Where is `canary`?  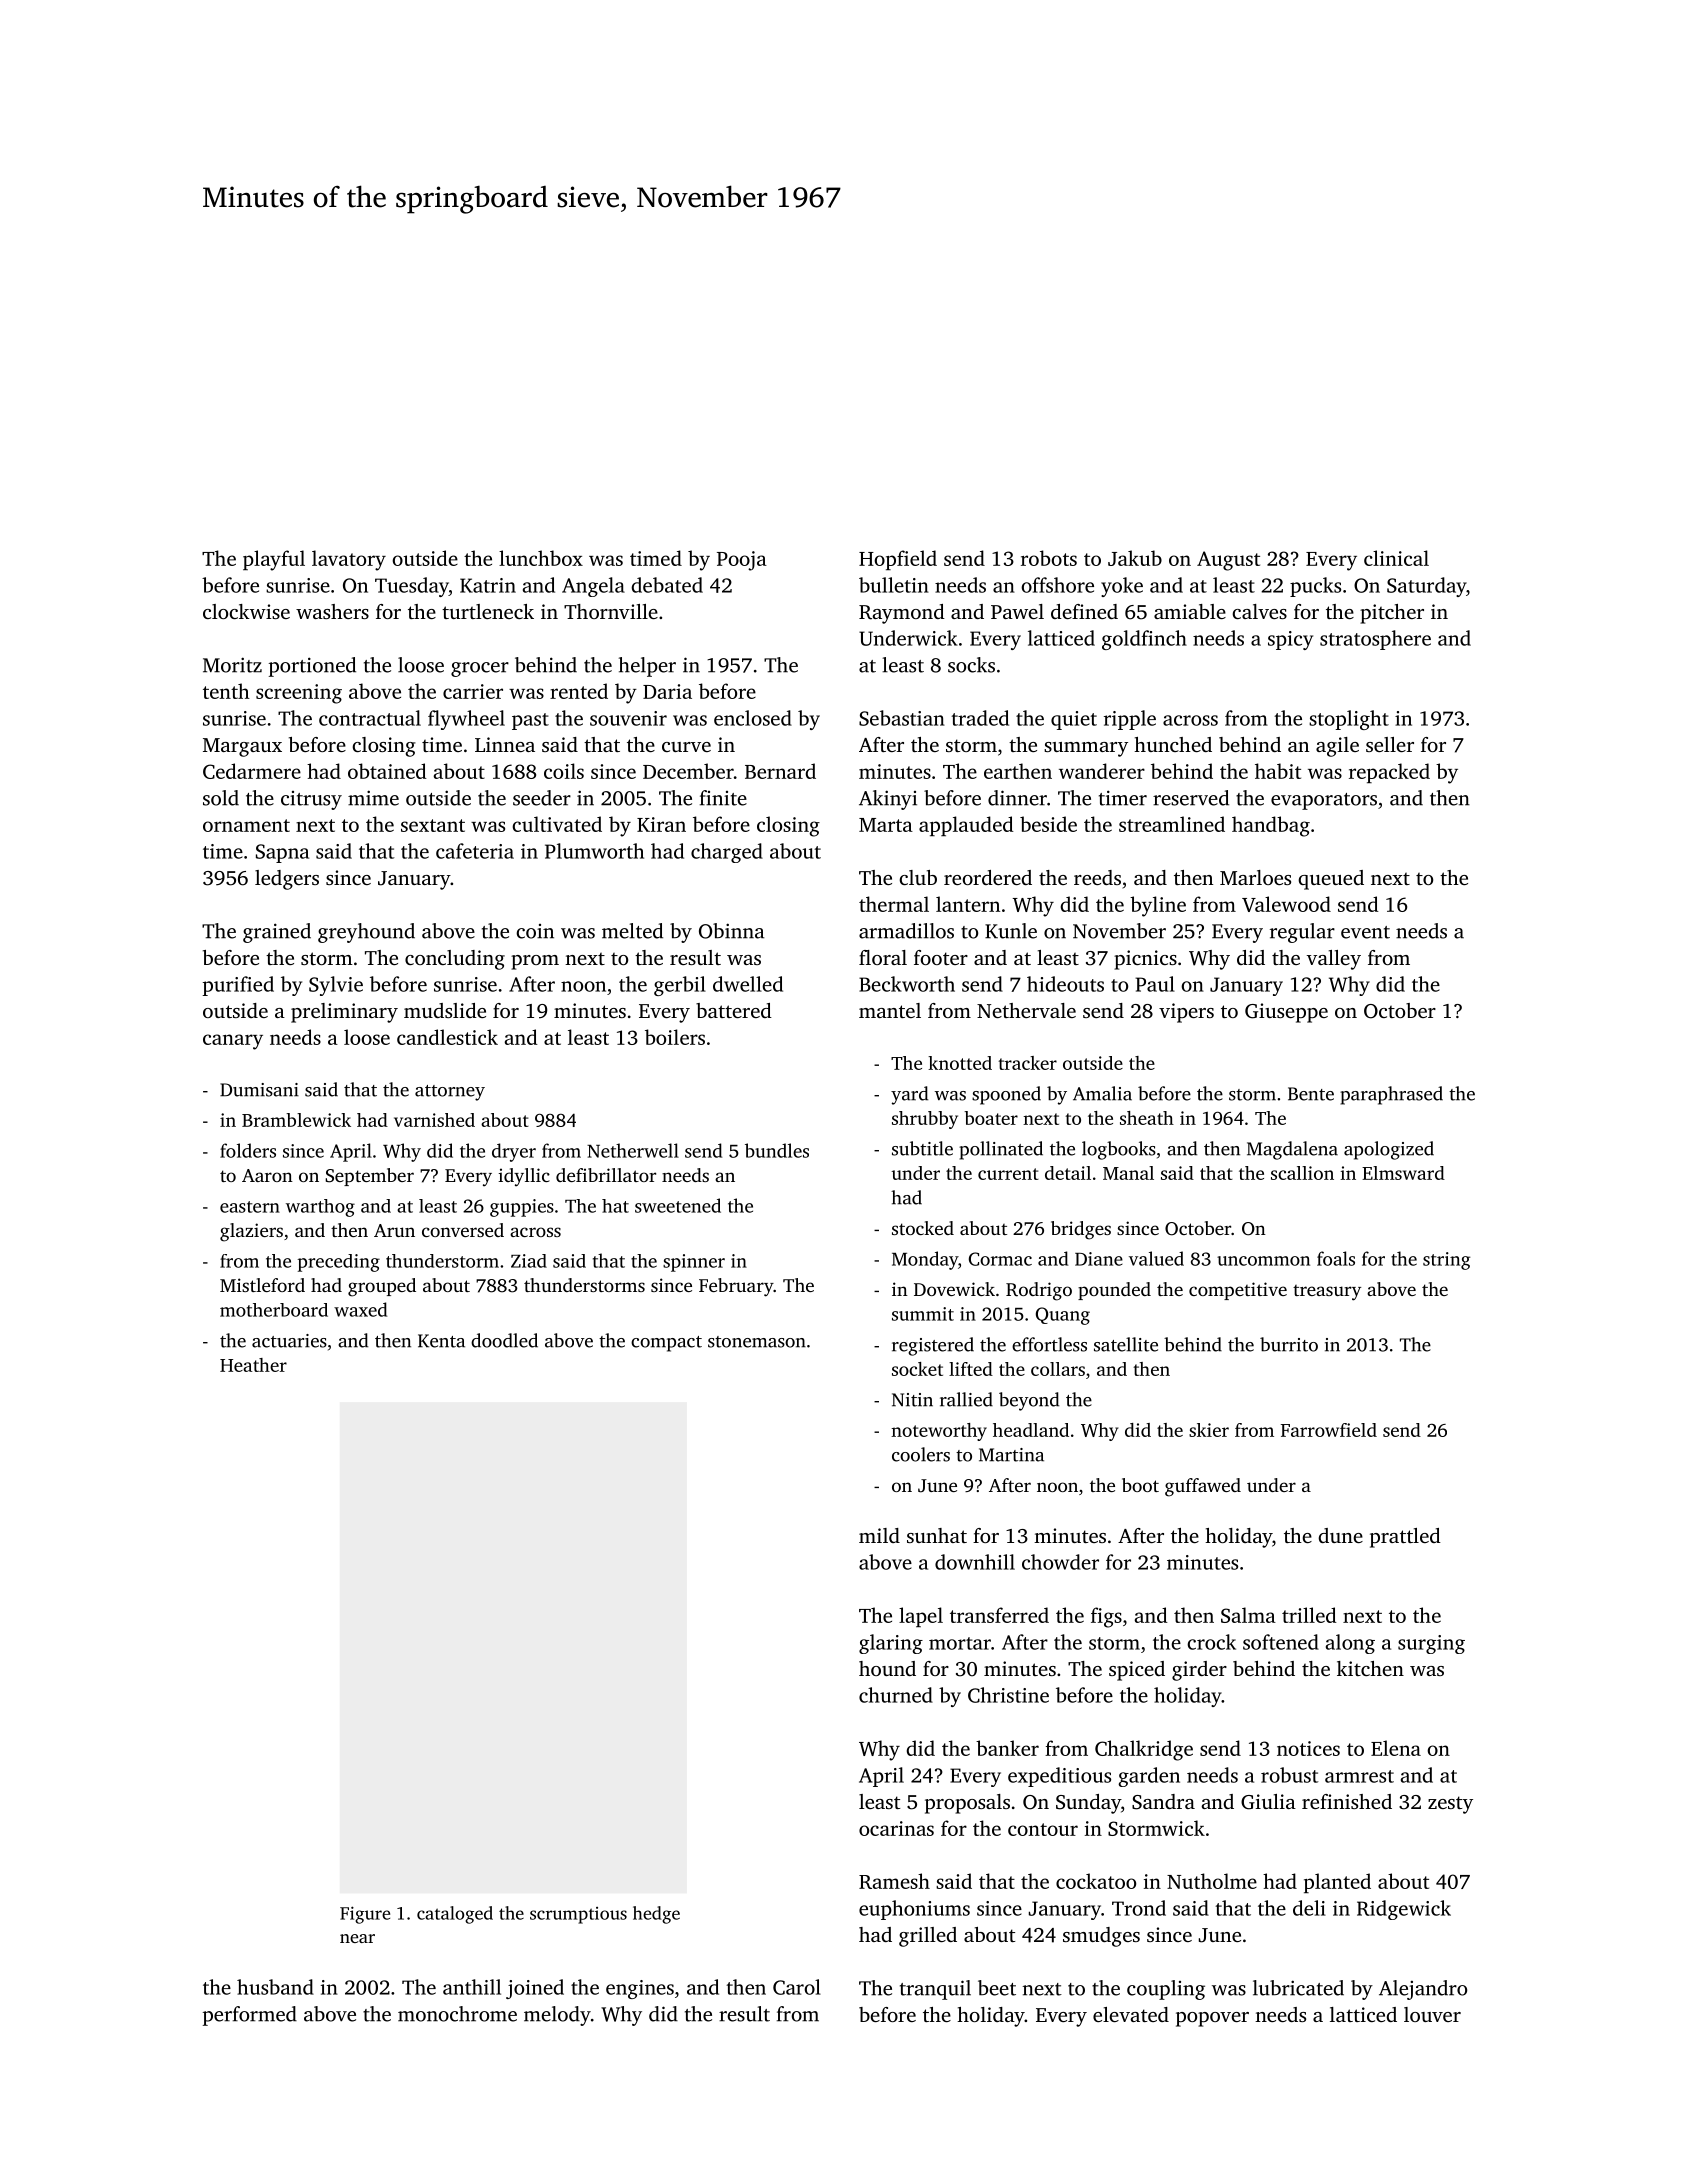 canary is located at coordinates (233, 1042).
